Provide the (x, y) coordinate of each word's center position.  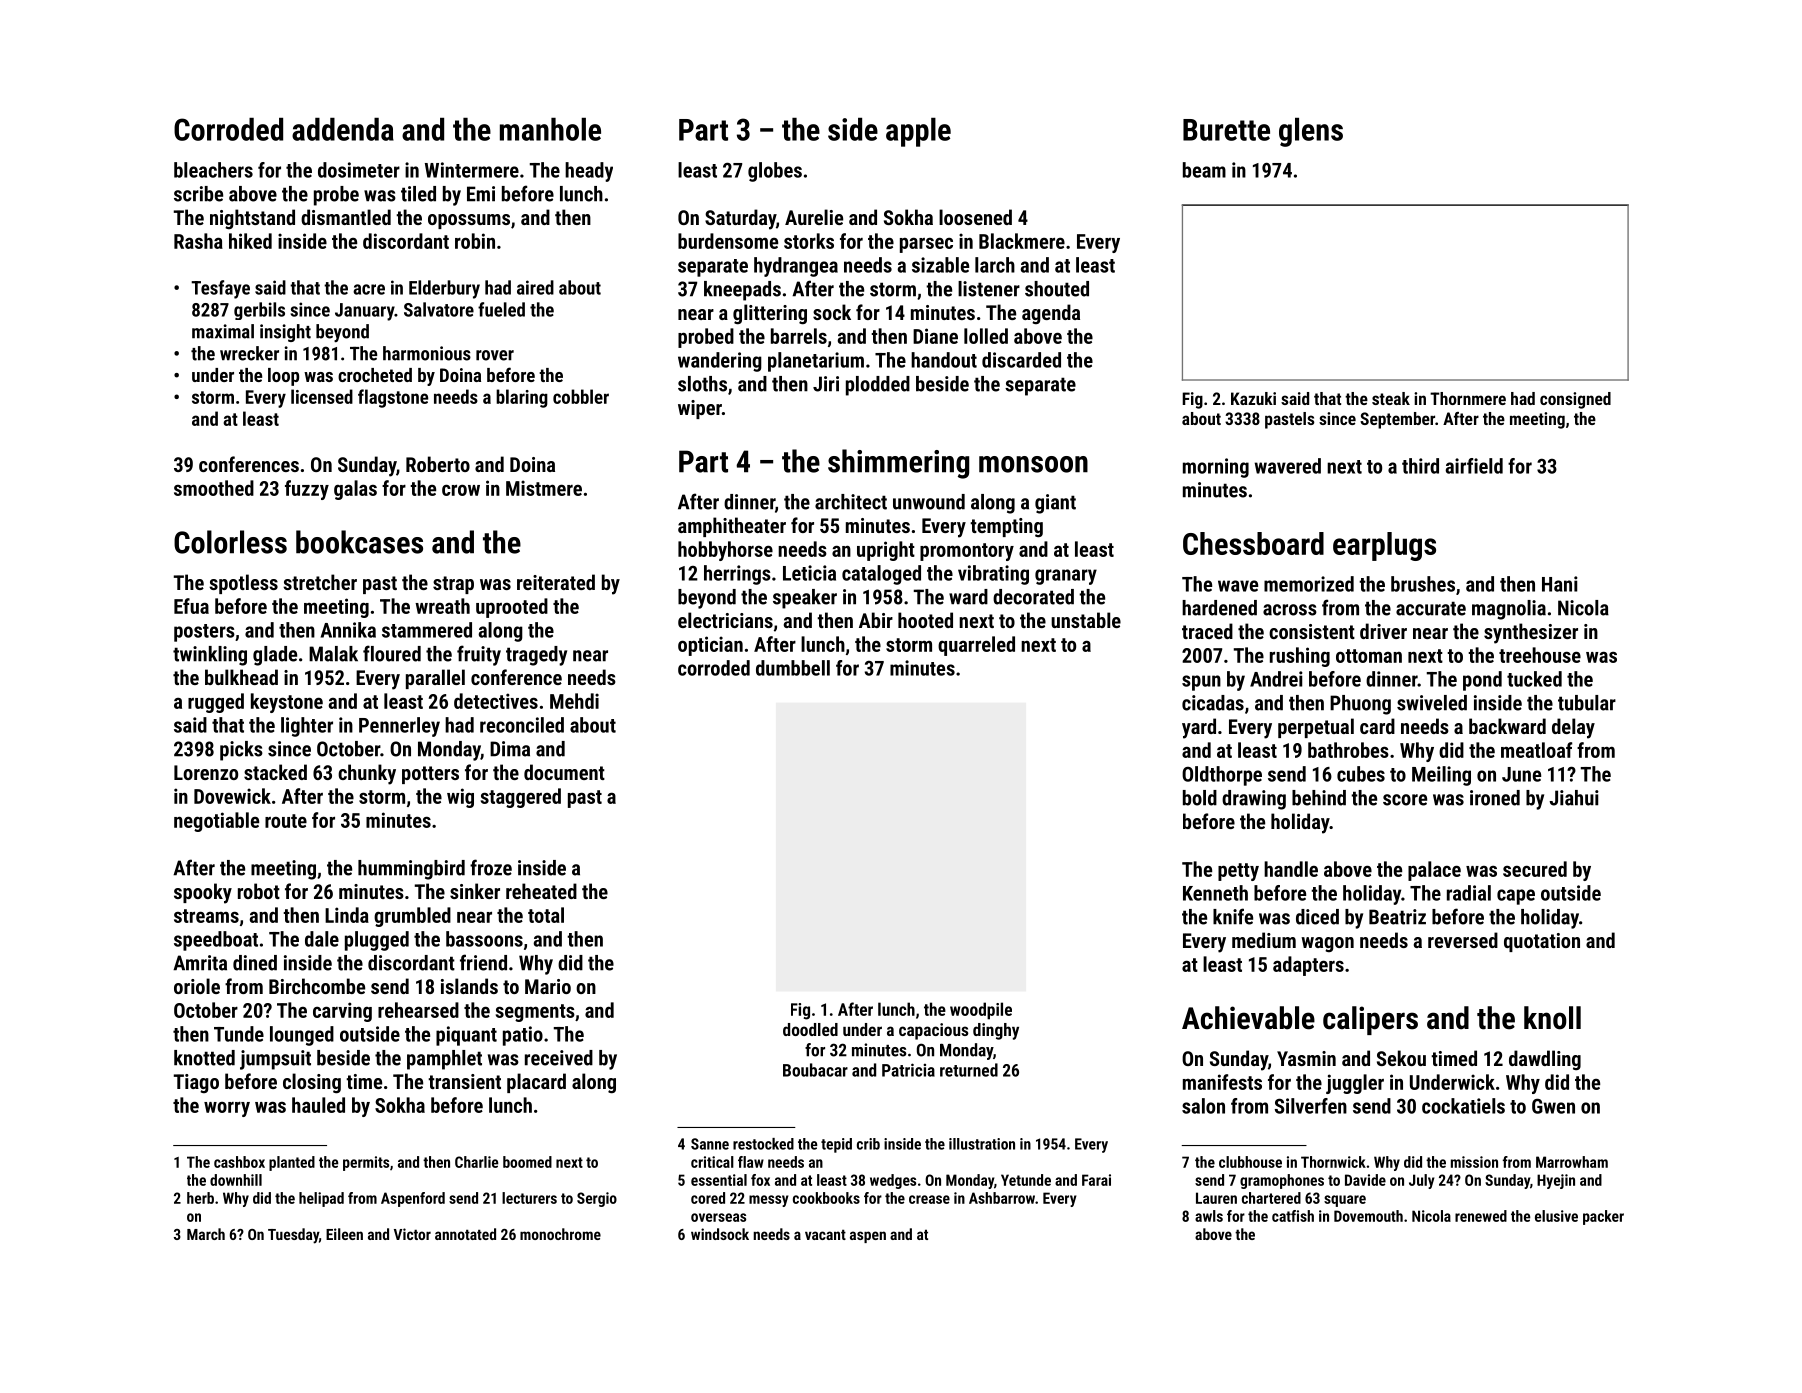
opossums (469, 221)
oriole (197, 986)
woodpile (981, 1011)
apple (918, 132)
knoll (1552, 1018)
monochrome (560, 1234)
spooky (203, 893)
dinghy (996, 1031)
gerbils (259, 311)
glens (1311, 132)
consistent (1312, 631)
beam (1204, 170)
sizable (940, 265)
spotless (243, 584)
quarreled (976, 646)
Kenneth (1215, 893)
